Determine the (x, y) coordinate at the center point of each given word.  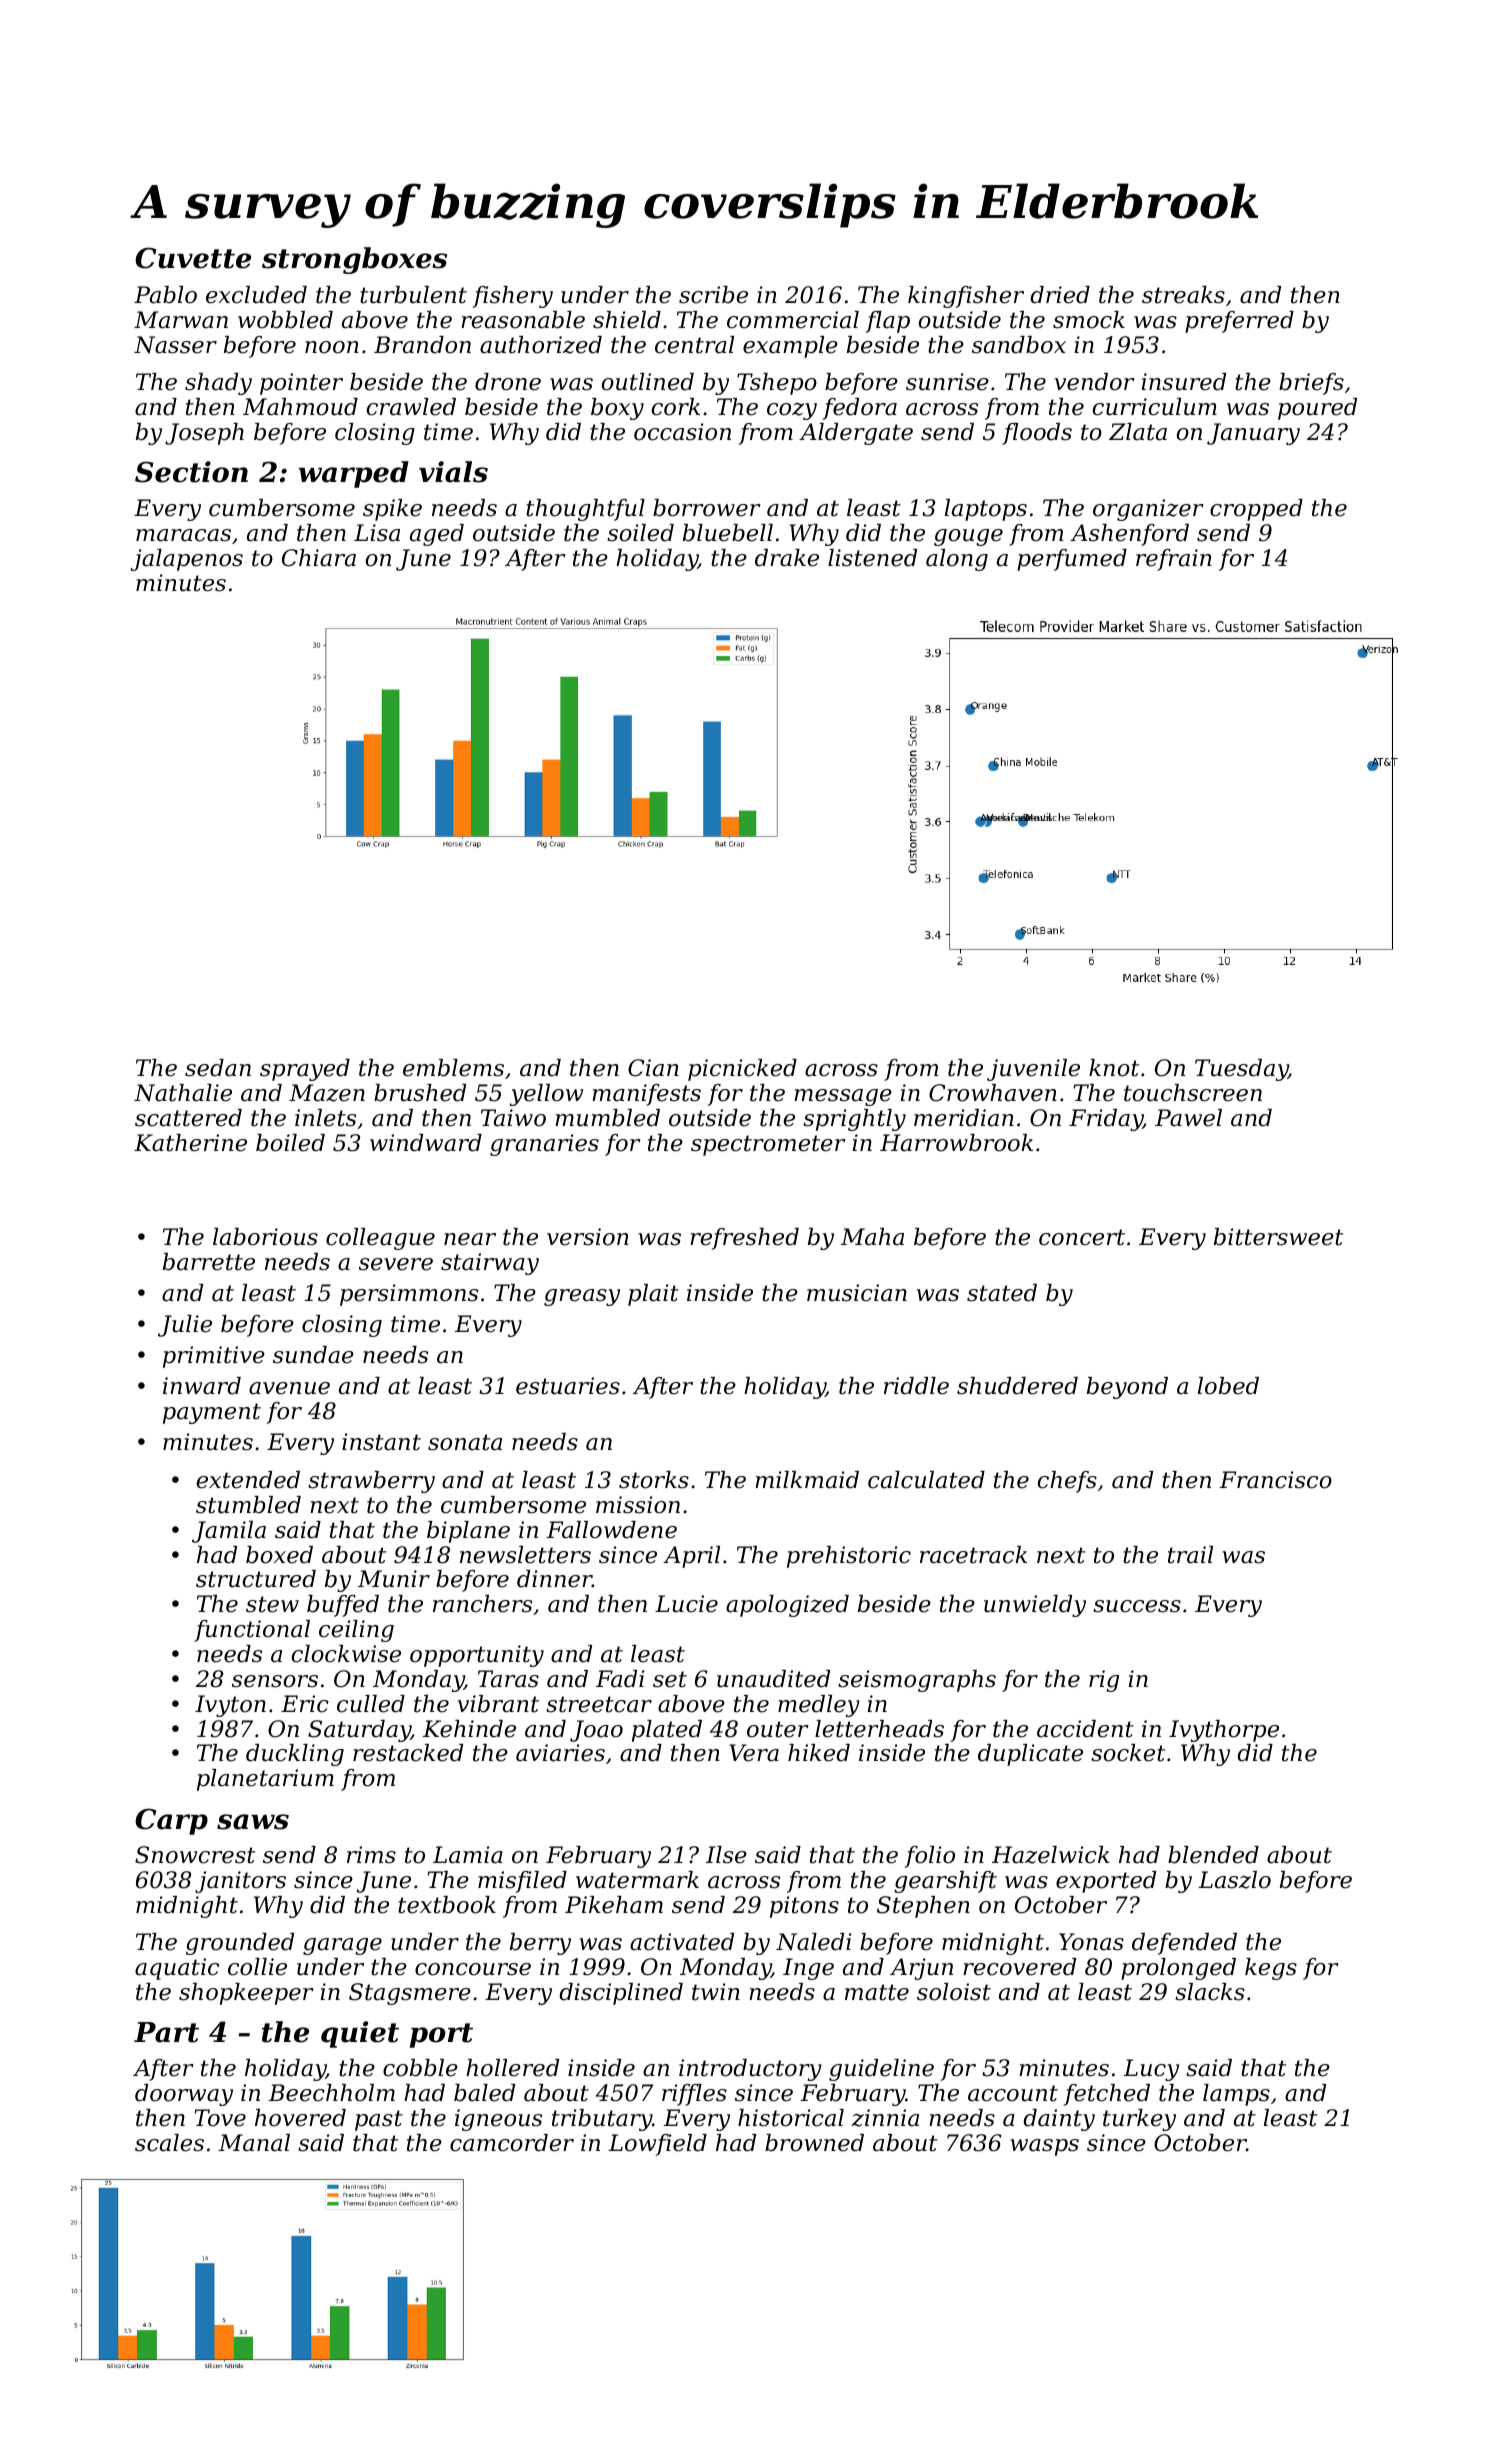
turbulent (413, 295)
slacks (1210, 1992)
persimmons (409, 1295)
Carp (171, 1821)
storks (654, 1480)
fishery (513, 297)
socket (1128, 1753)
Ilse (726, 1855)
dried (1060, 295)
